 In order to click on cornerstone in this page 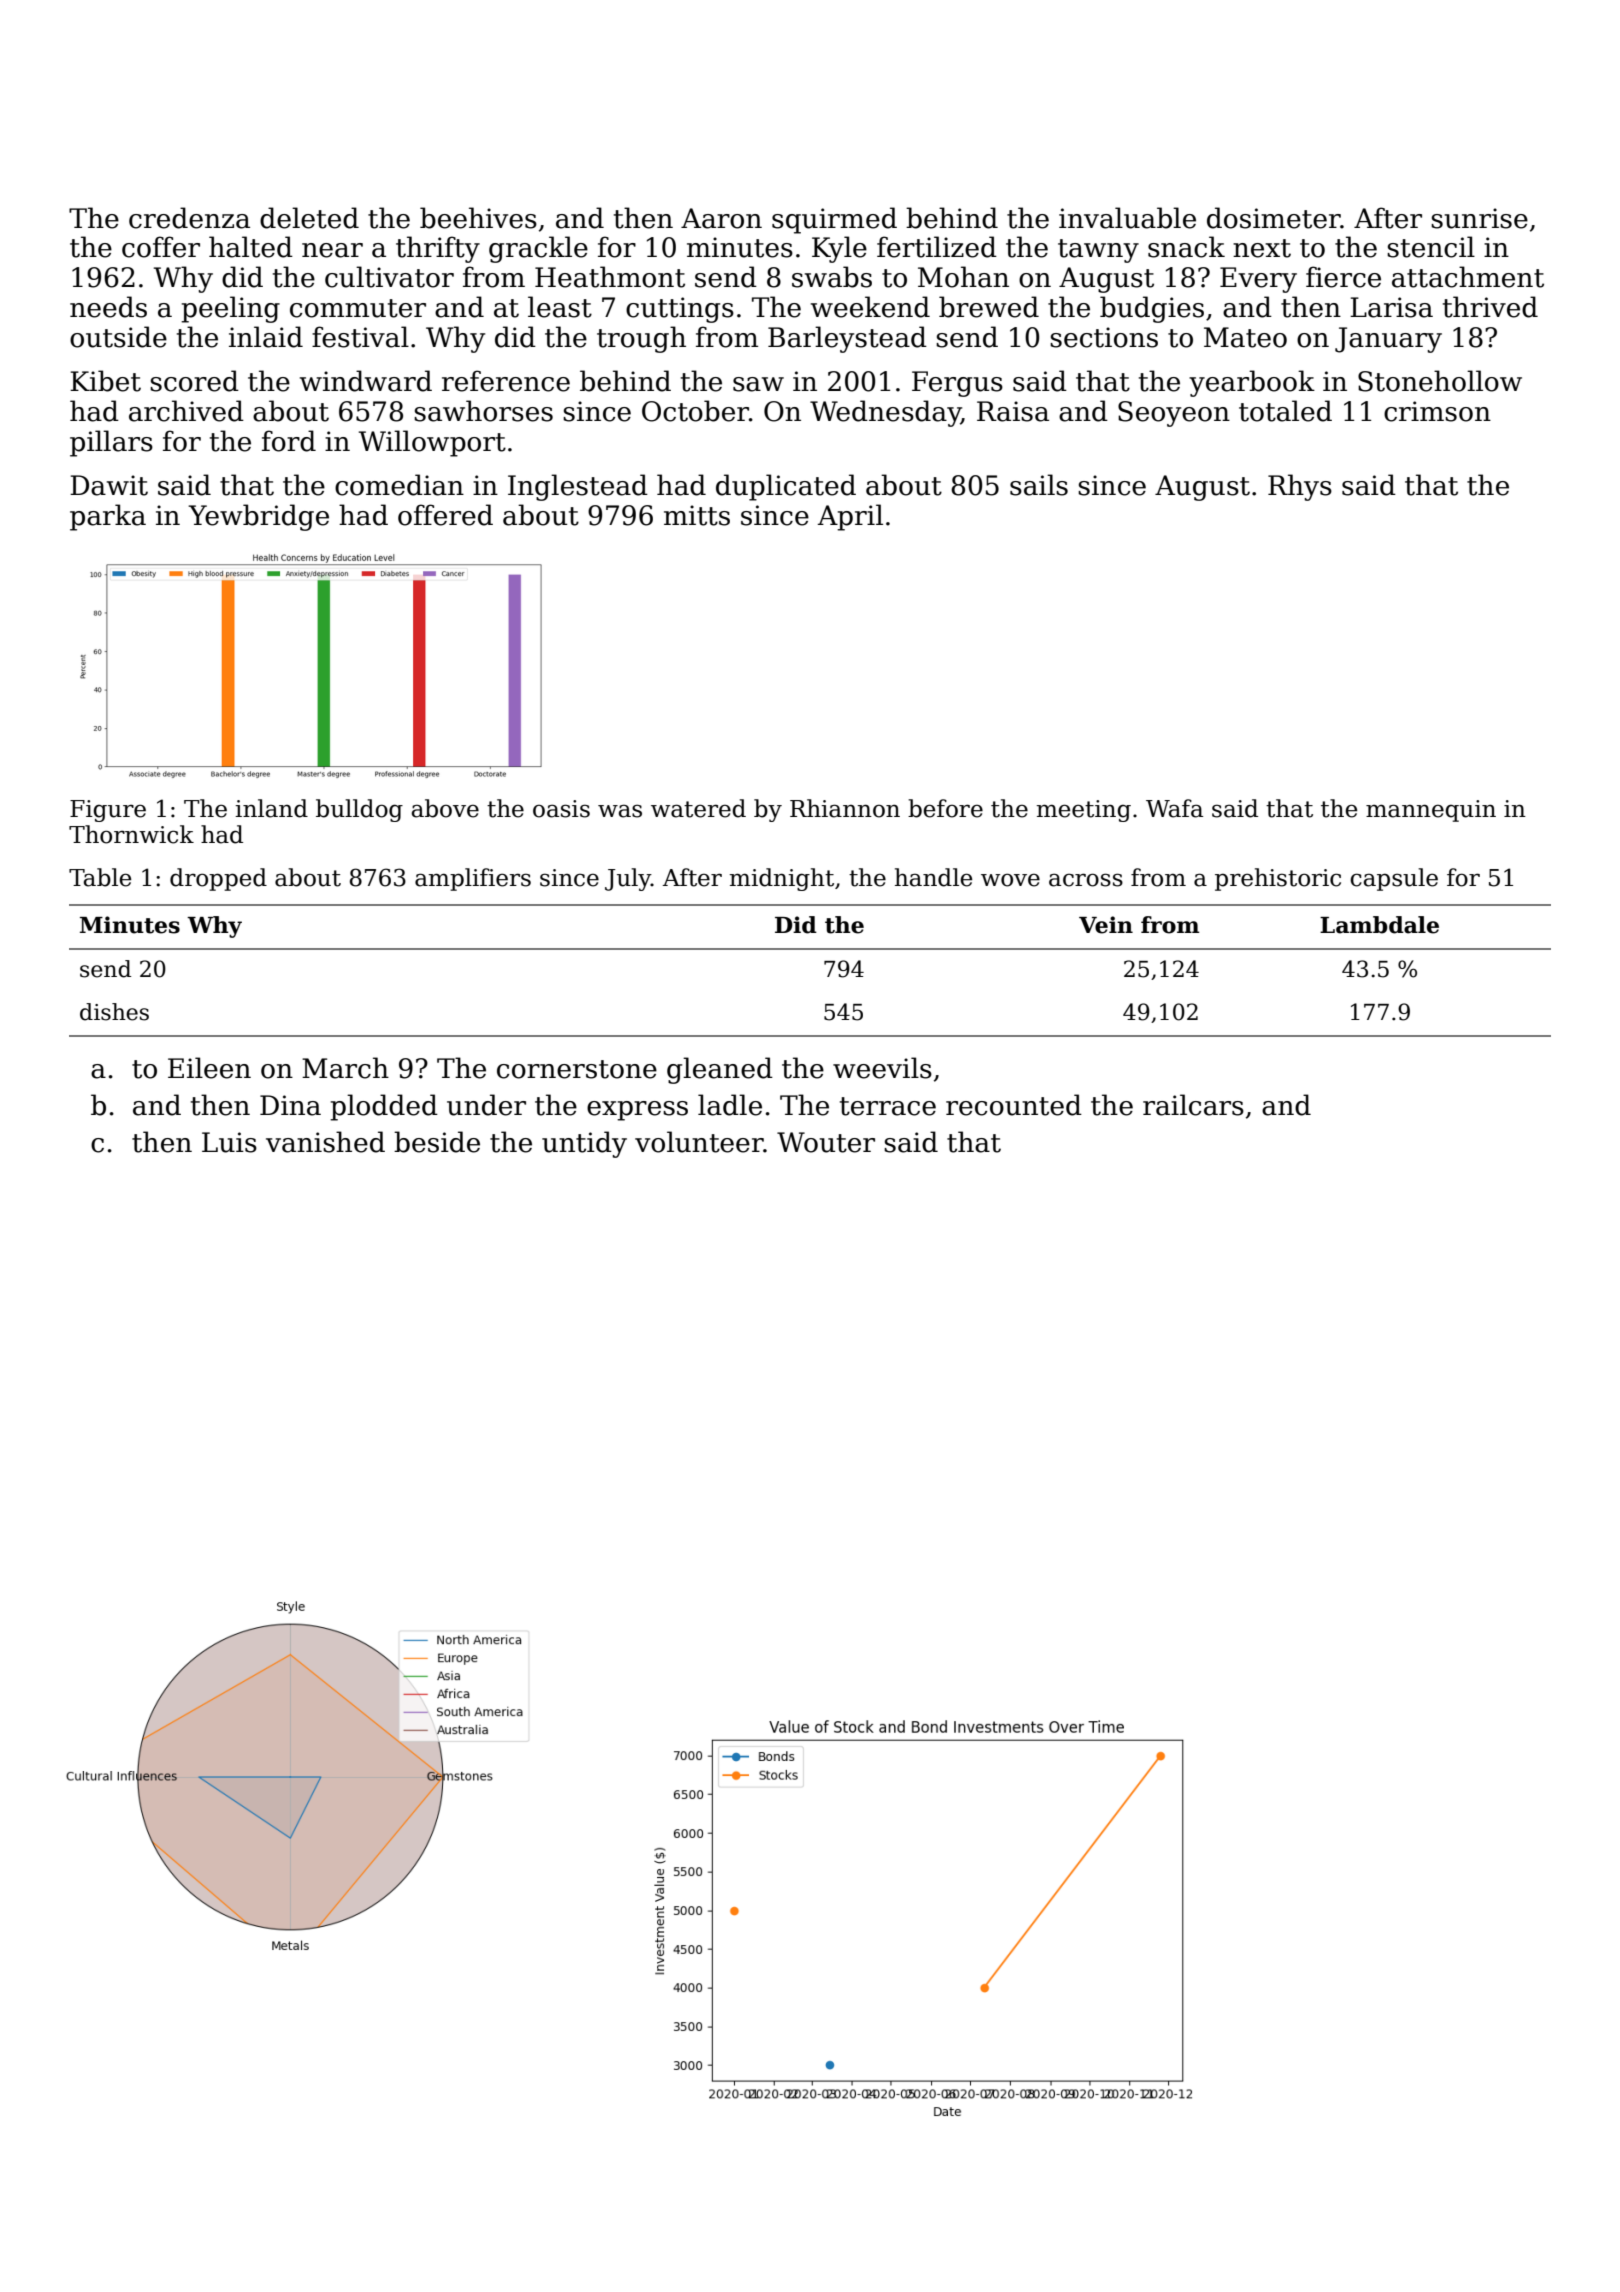, I will do `click(577, 1069)`.
